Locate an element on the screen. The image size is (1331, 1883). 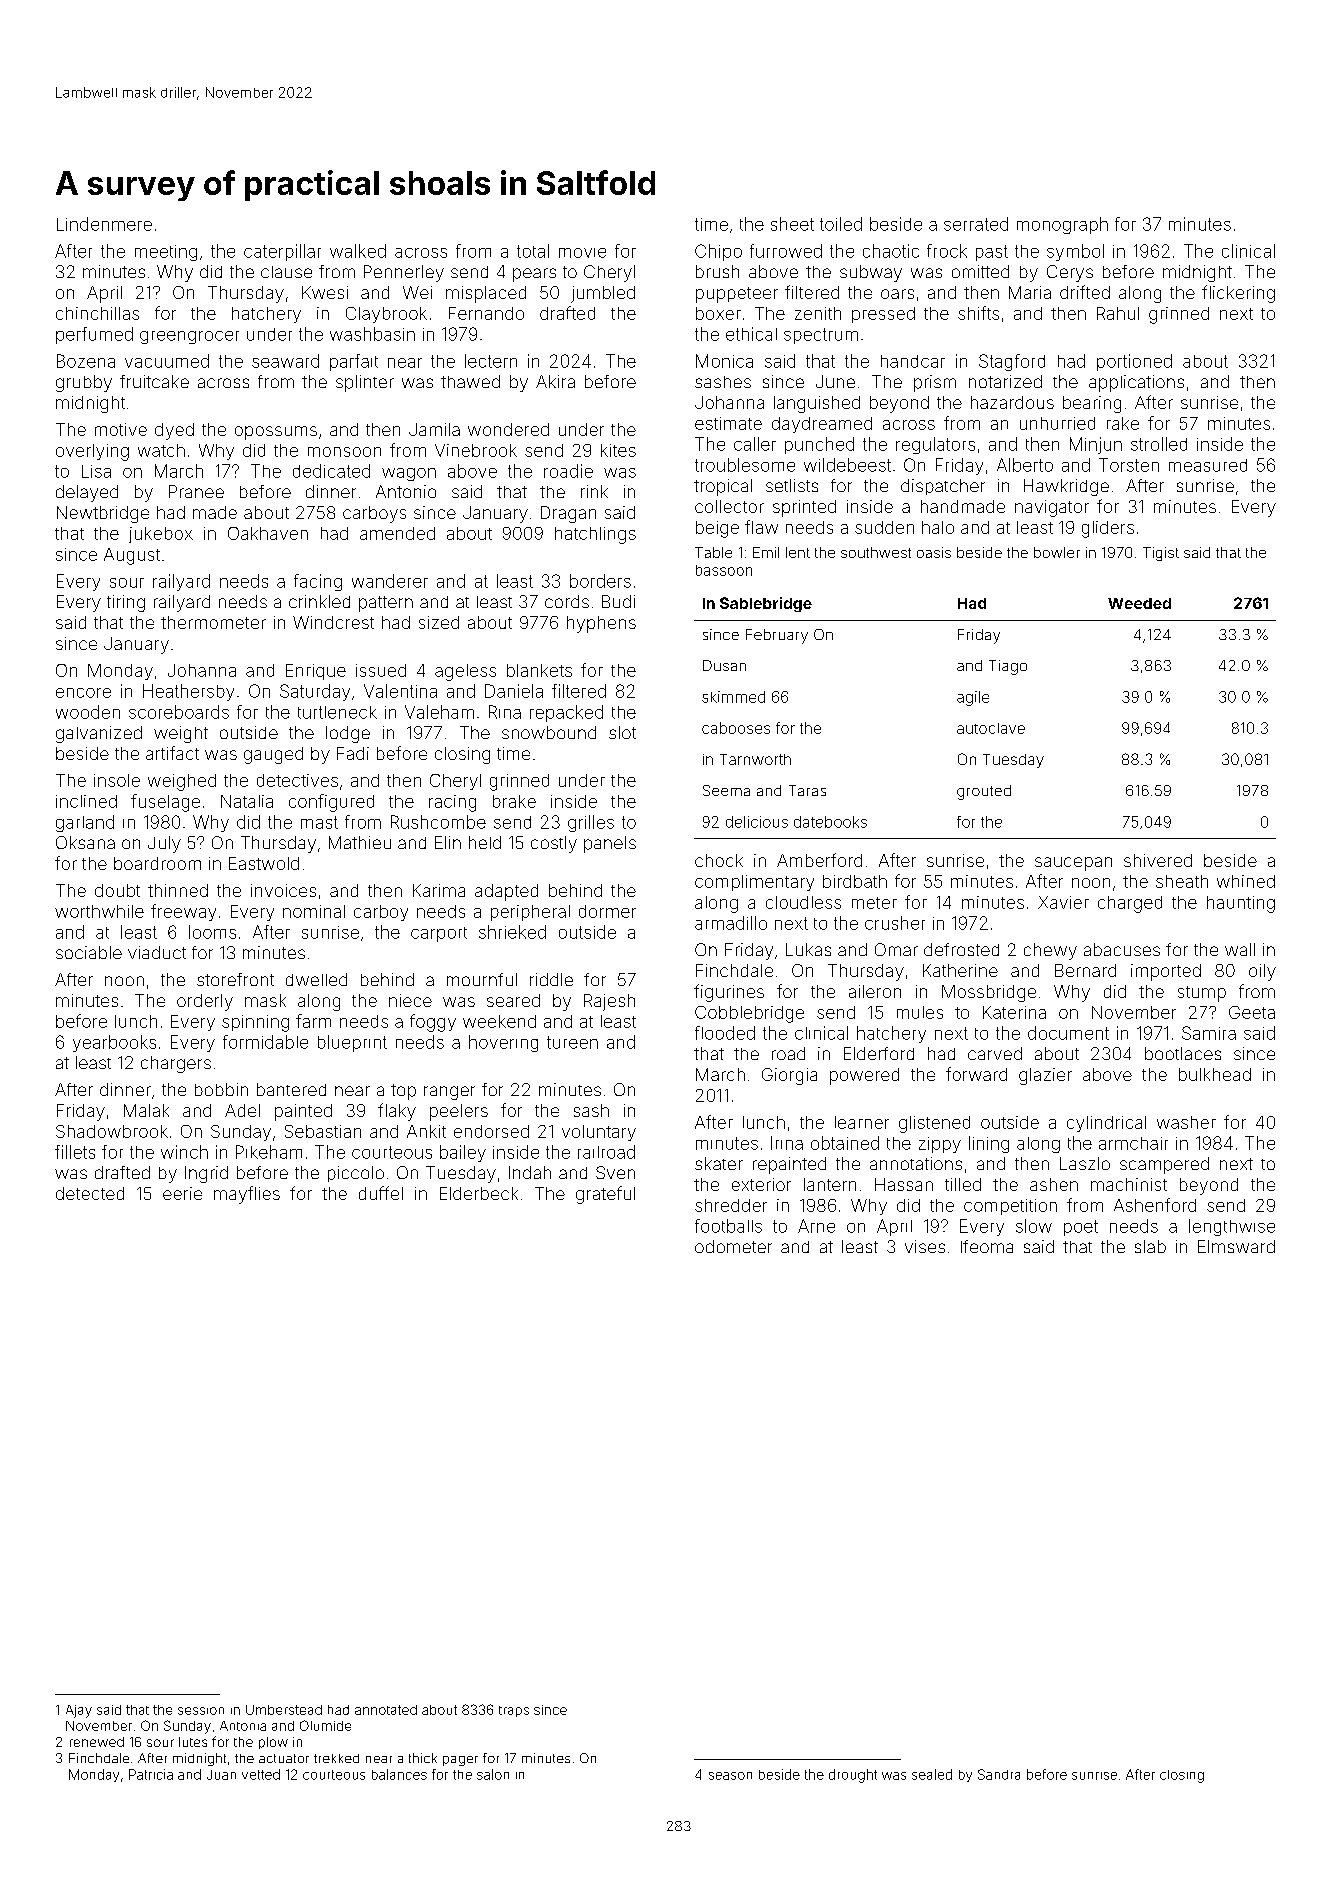
spinning is located at coordinates (255, 1023).
